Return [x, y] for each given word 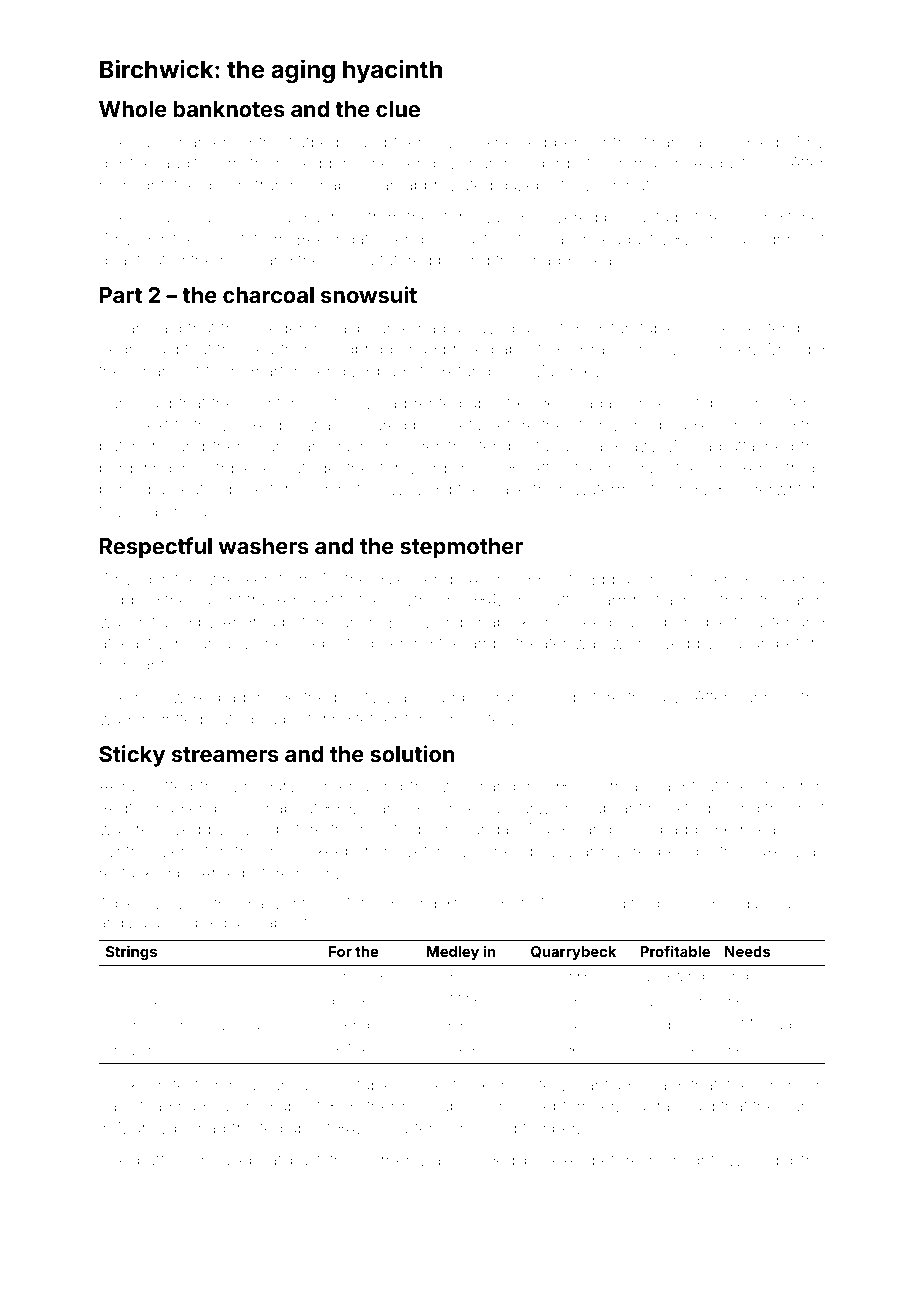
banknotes [229, 109]
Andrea [248, 622]
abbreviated [448, 185]
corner [386, 1161]
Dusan [745, 642]
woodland [478, 786]
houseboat [241, 1160]
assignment [781, 241]
